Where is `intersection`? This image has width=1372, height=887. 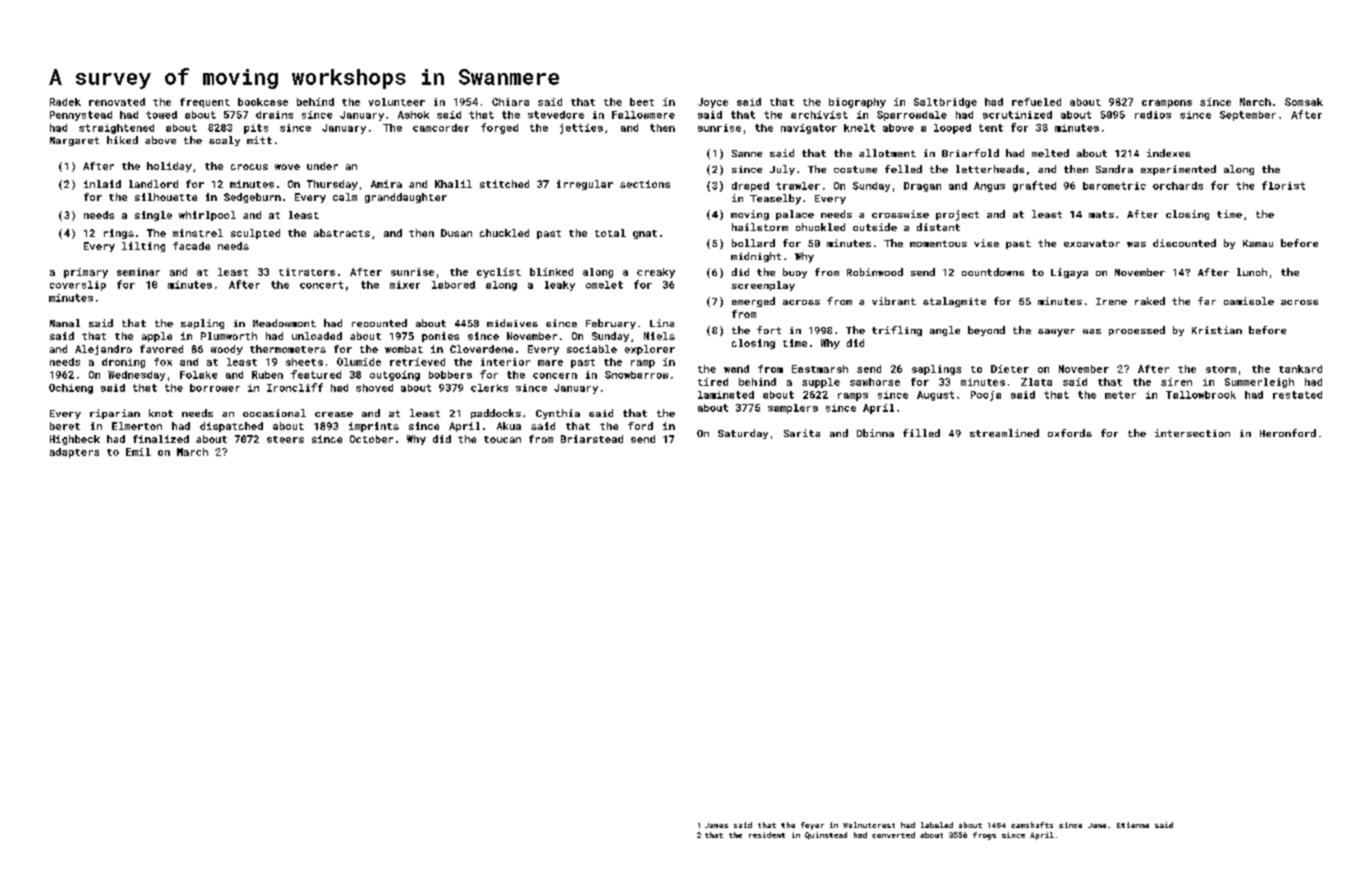 intersection is located at coordinates (1192, 433).
